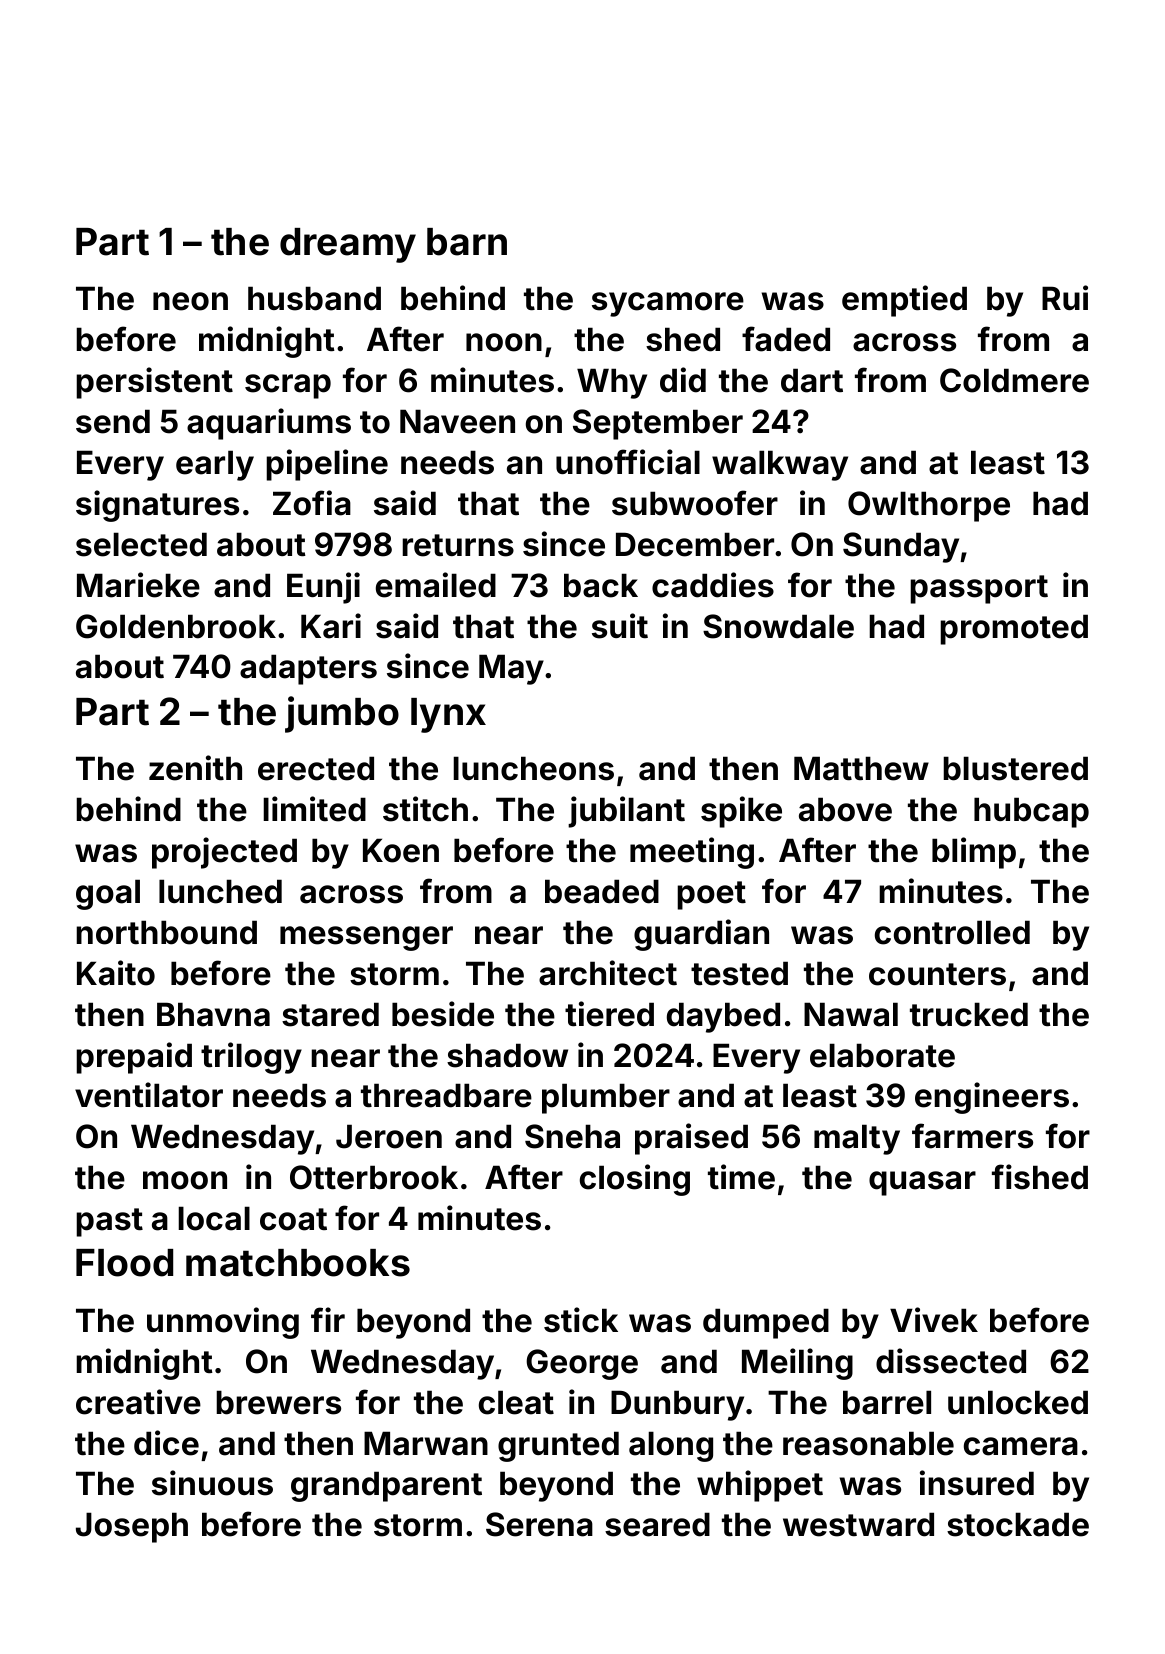  What do you see at coordinates (446, 1095) in the document?
I see `threadbare` at bounding box center [446, 1095].
